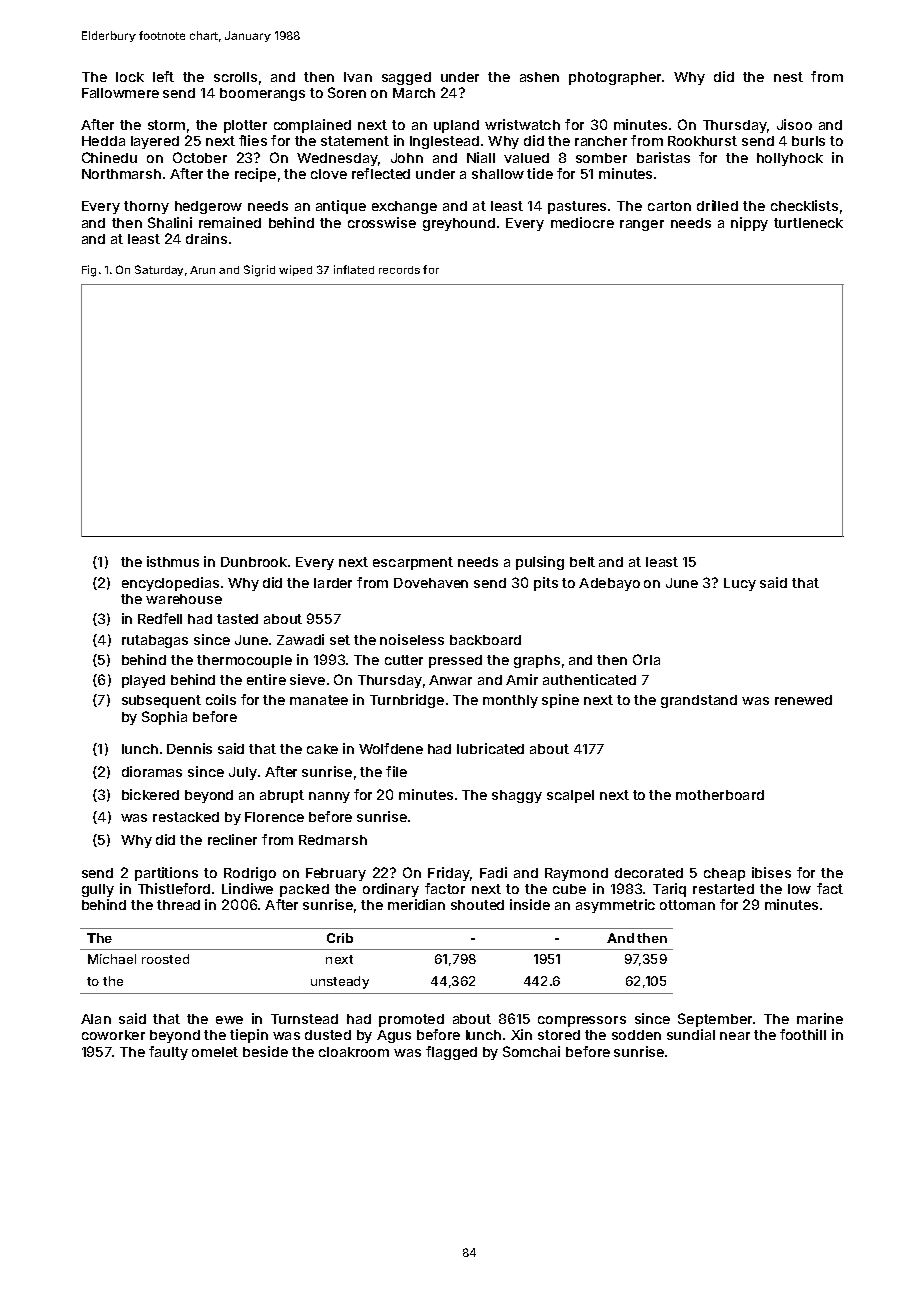  Describe the element at coordinates (636, 1035) in the screenshot. I see `sodden` at that location.
